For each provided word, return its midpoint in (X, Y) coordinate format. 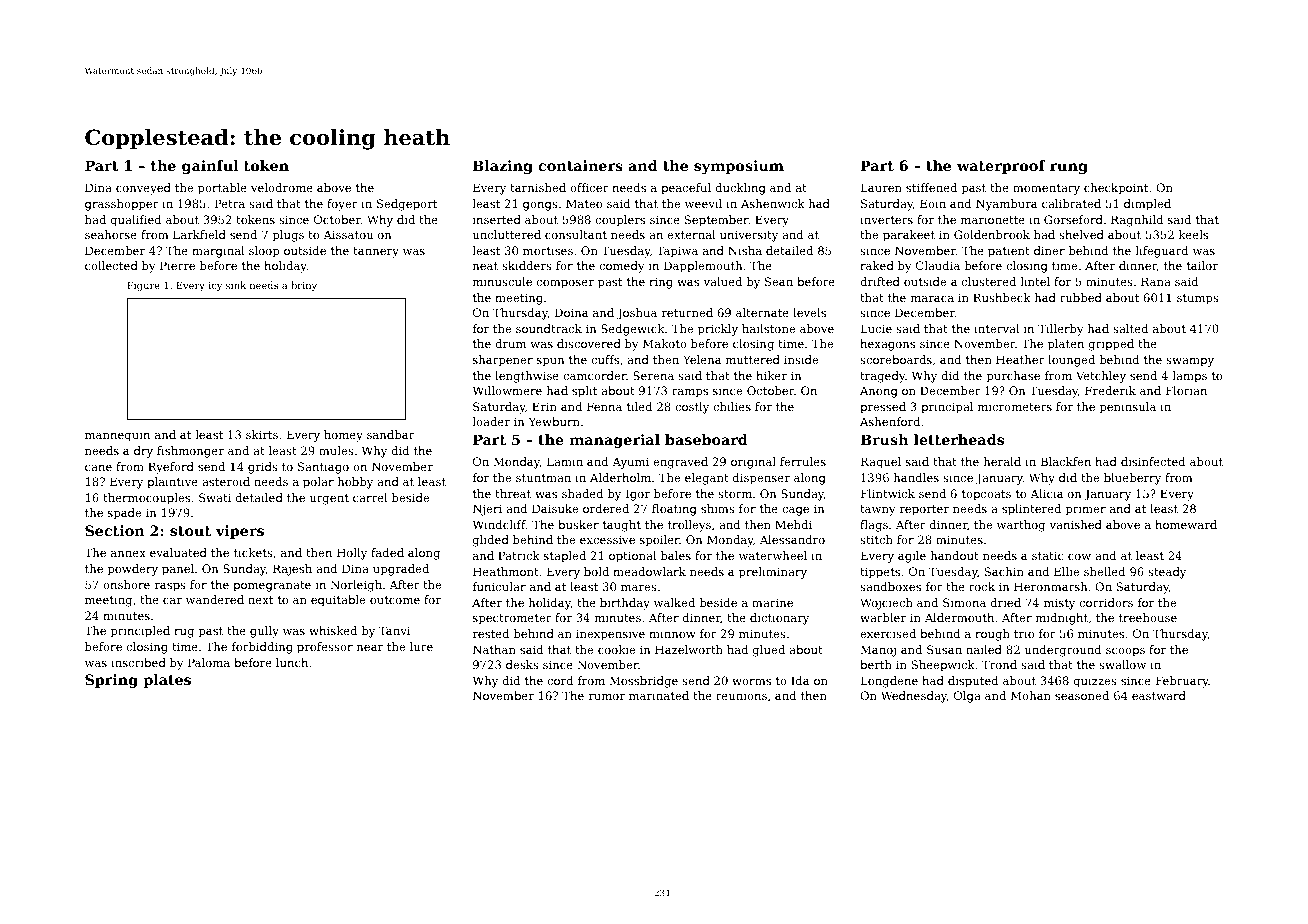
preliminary (773, 573)
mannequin (117, 436)
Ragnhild (1137, 221)
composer (565, 284)
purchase (1013, 377)
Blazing (503, 167)
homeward (1186, 524)
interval (996, 328)
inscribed (138, 662)
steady (1167, 573)
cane (98, 468)
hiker (771, 375)
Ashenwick (773, 203)
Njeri (487, 510)
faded (387, 552)
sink (236, 285)
